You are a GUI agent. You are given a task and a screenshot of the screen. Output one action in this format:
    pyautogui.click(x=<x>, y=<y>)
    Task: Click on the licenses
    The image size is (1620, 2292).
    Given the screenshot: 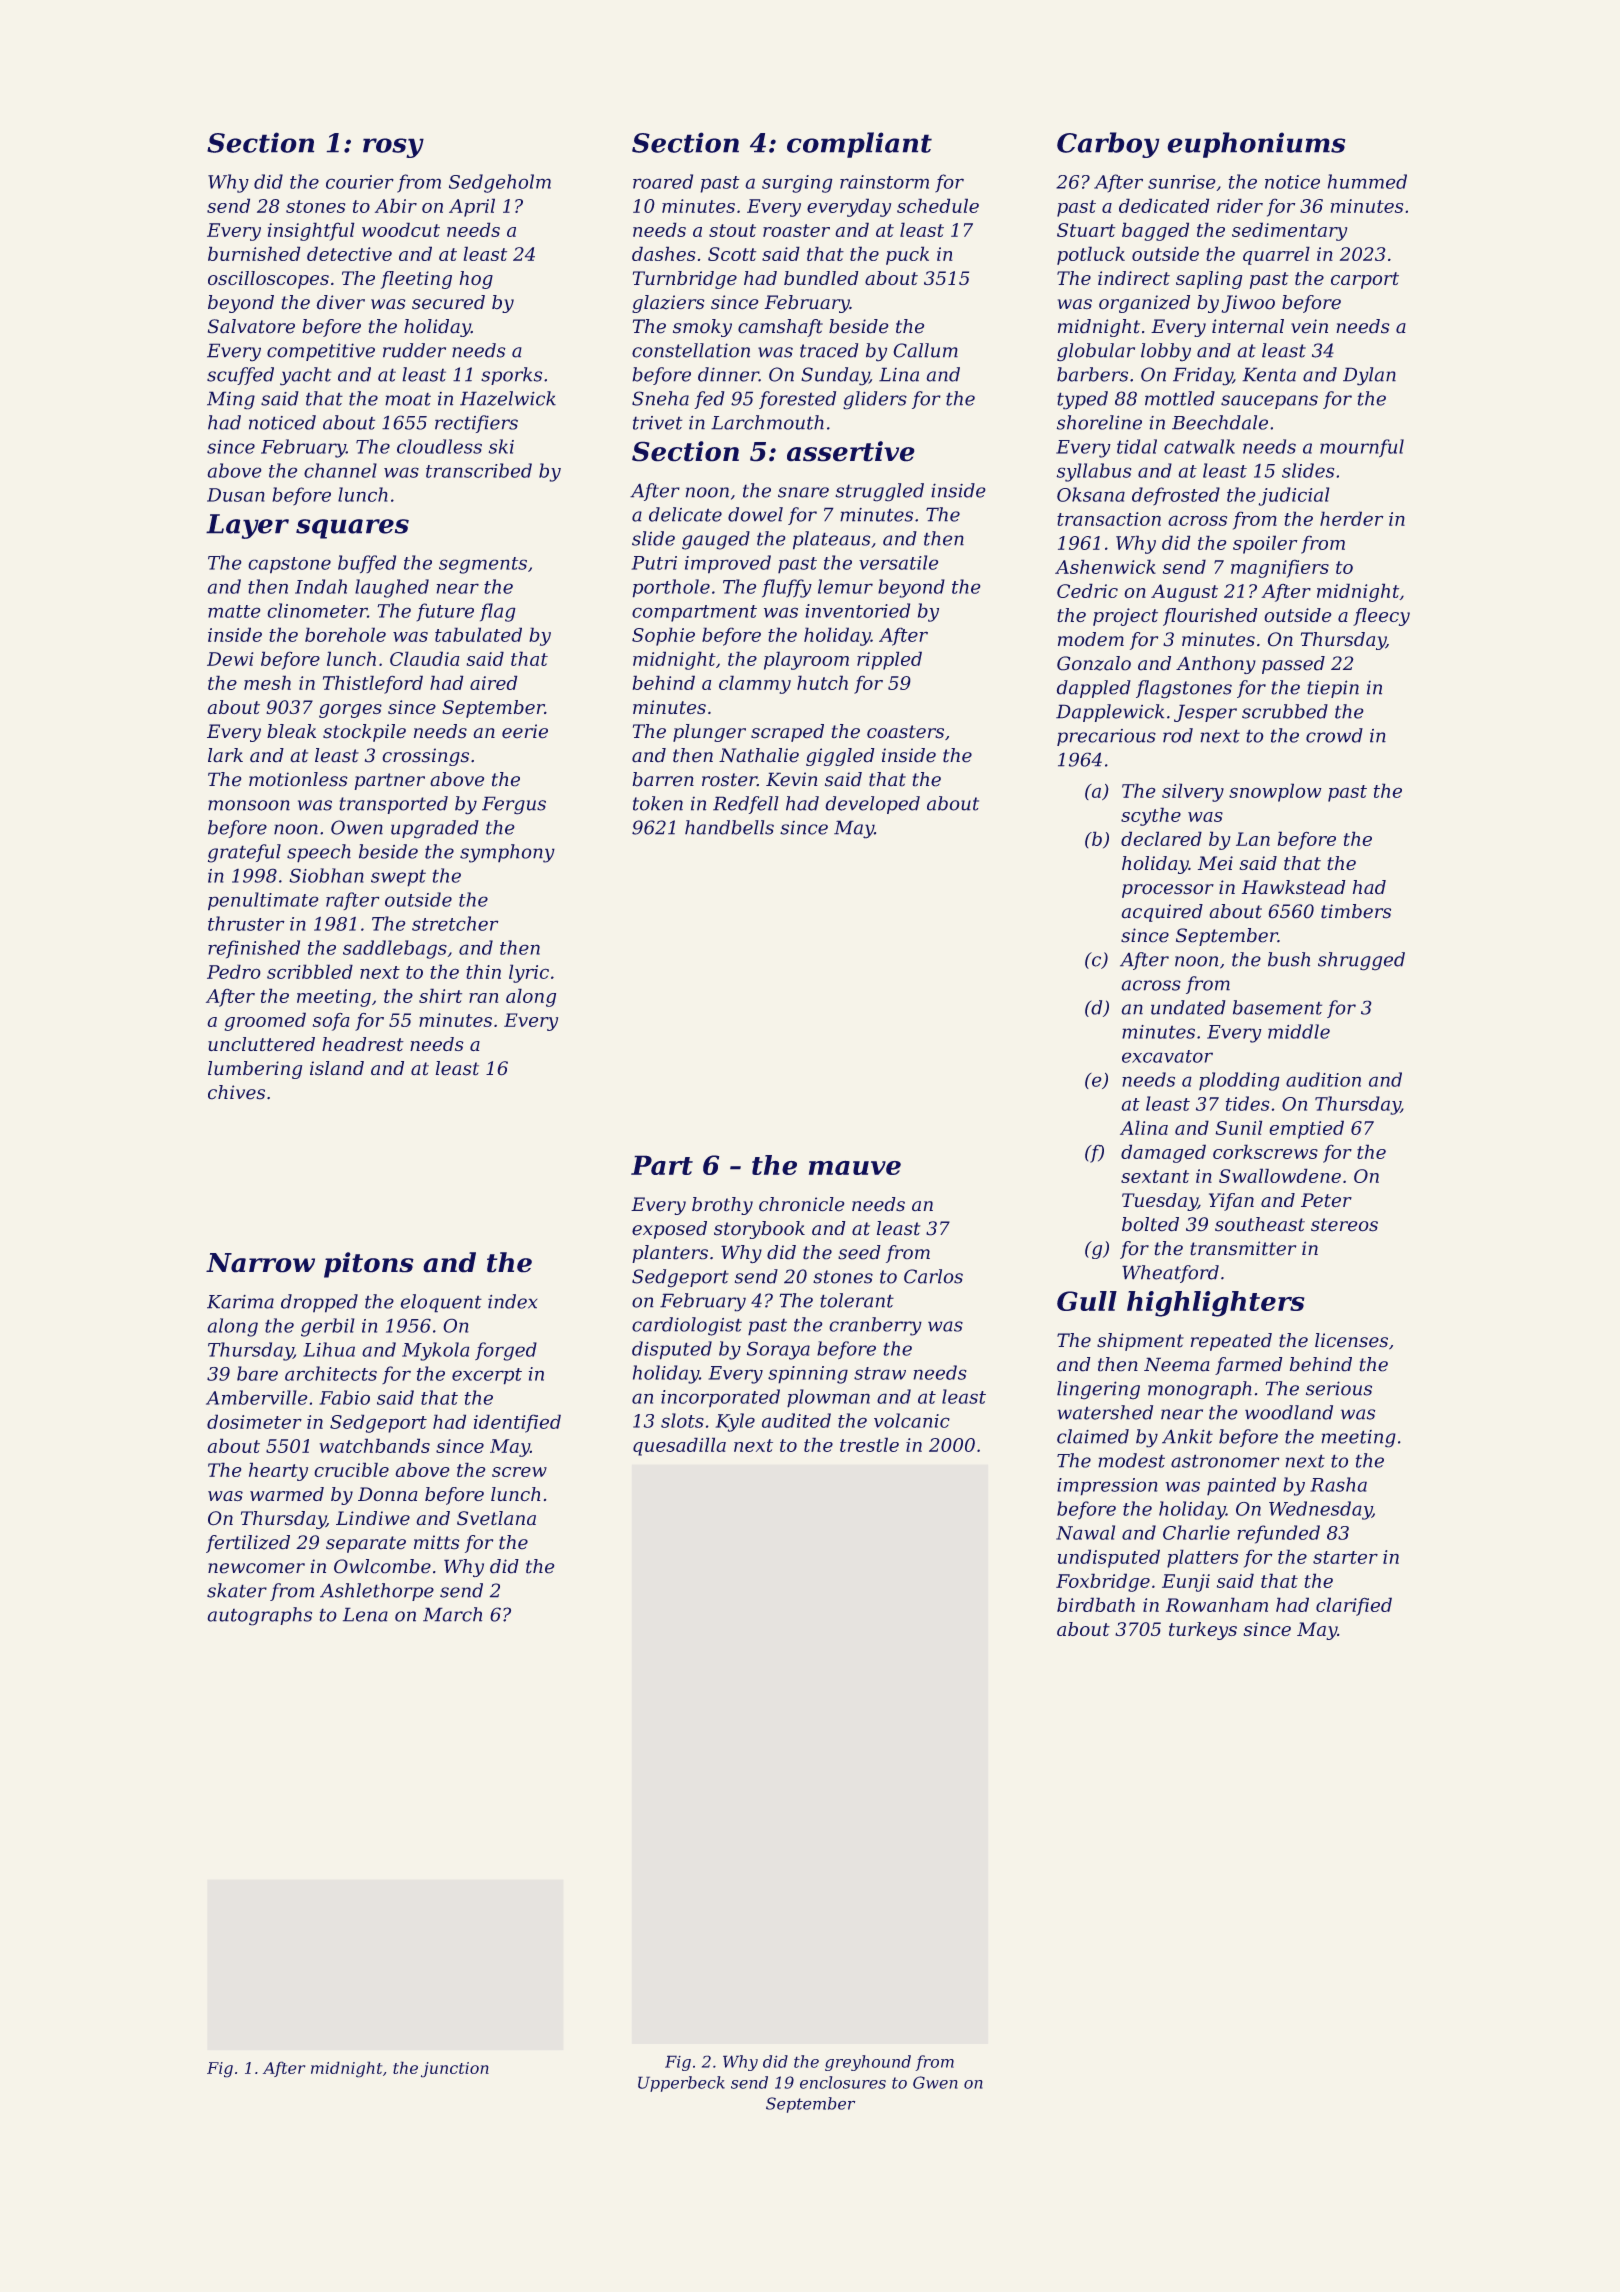 What is the action you would take?
    pyautogui.click(x=1351, y=1340)
